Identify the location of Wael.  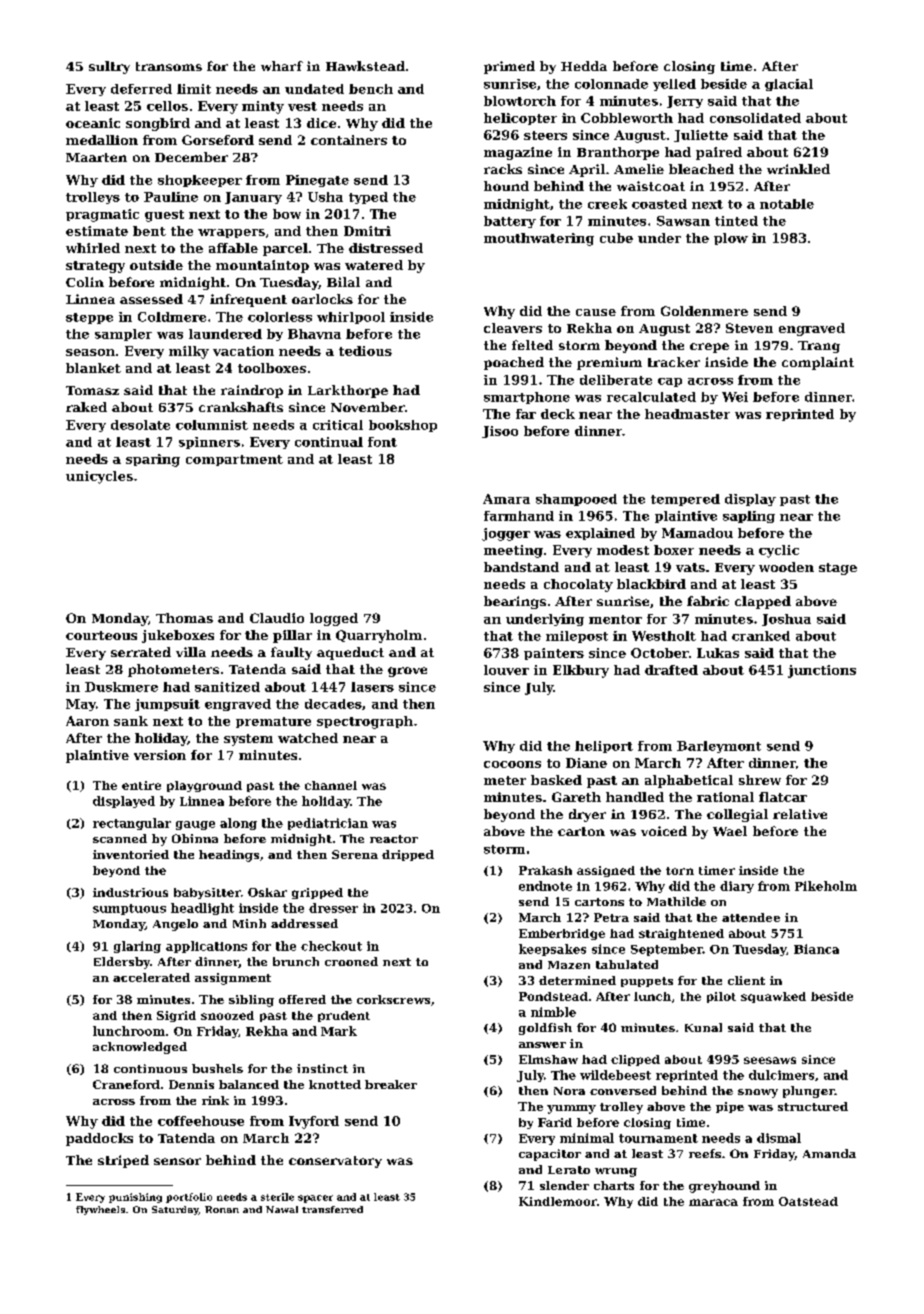
(730, 831).
